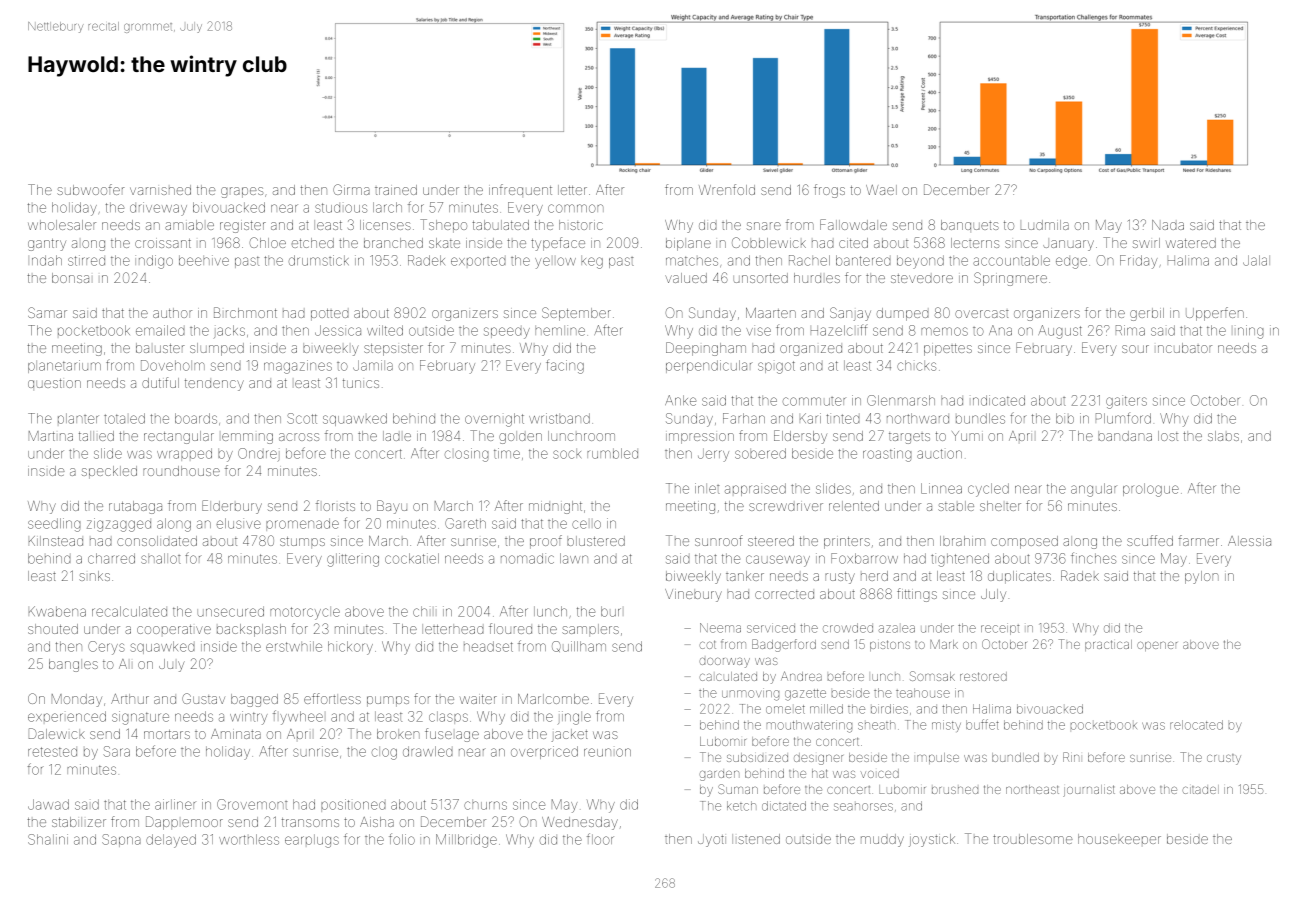 Image resolution: width=1308 pixels, height=924 pixels. I want to click on gaiters, so click(1126, 402).
